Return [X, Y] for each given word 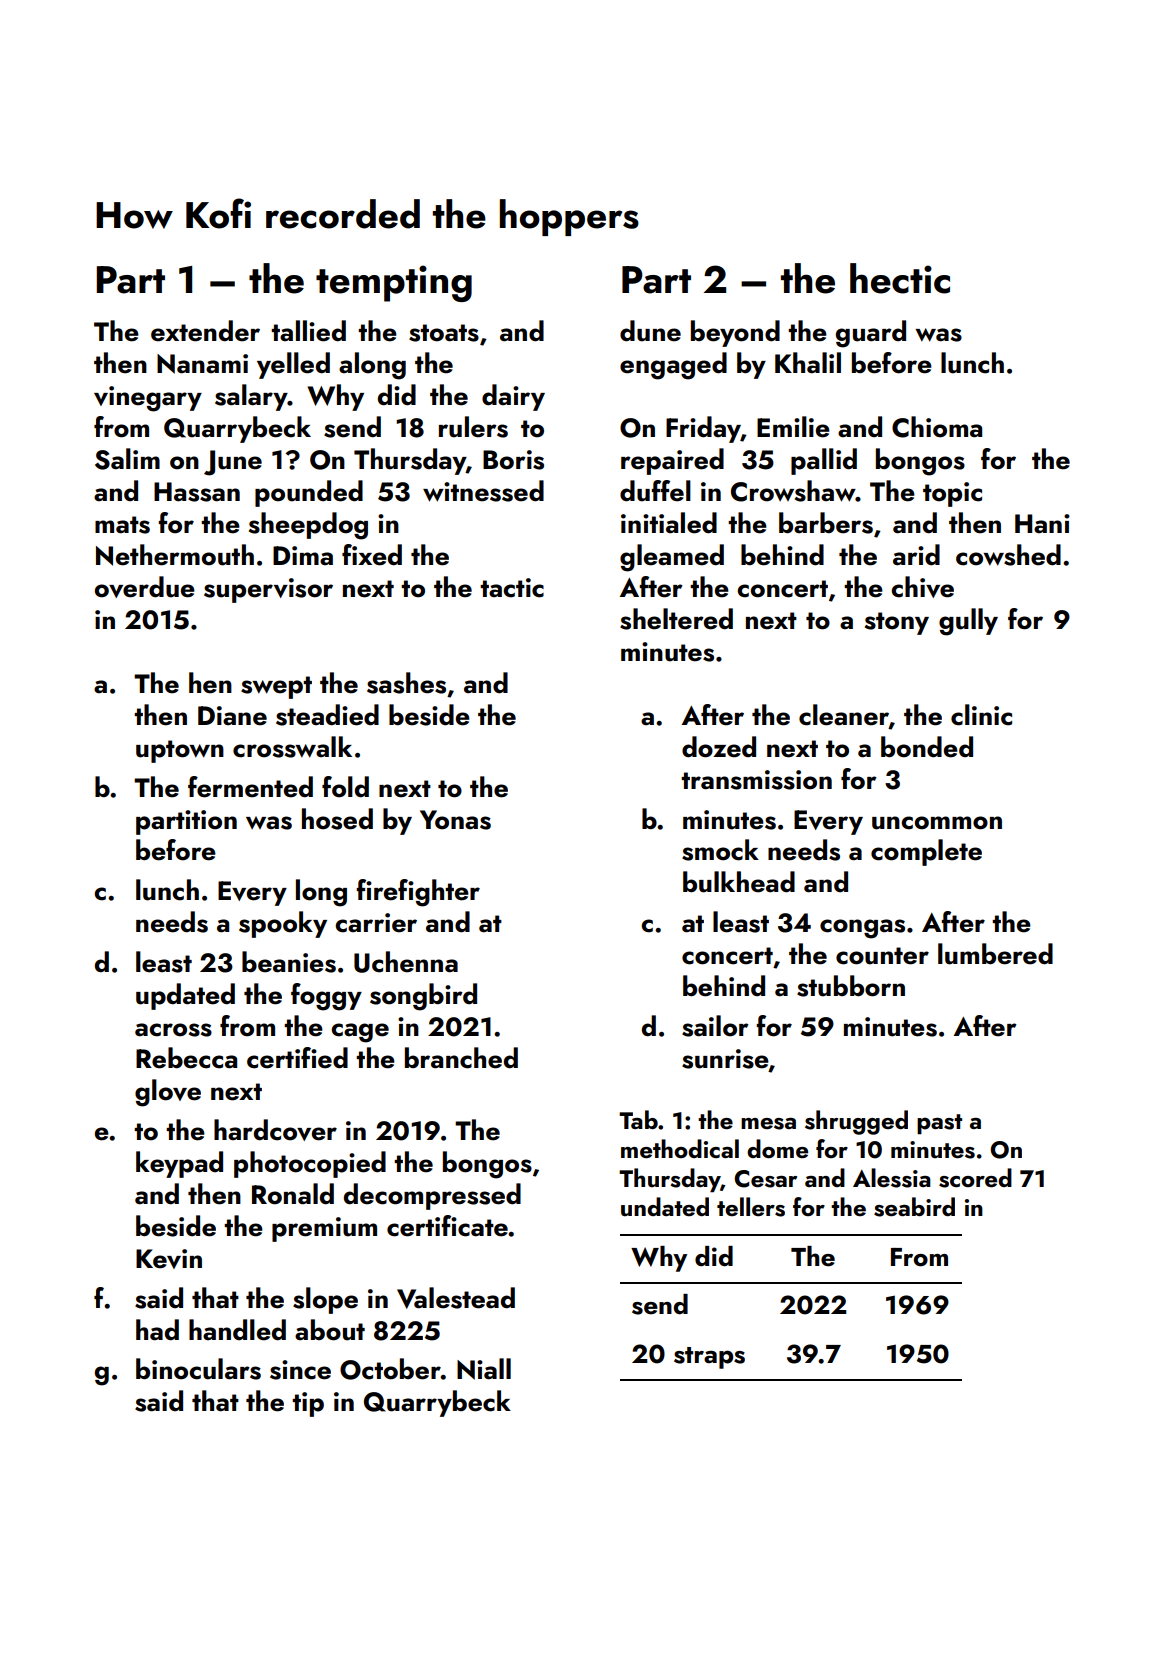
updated [185, 996]
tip [308, 1404]
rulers [473, 427]
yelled [293, 365]
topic [952, 494]
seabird [914, 1207]
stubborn [851, 986]
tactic [512, 588]
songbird [423, 997]
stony [897, 623]
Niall [484, 1369]
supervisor [268, 590]
